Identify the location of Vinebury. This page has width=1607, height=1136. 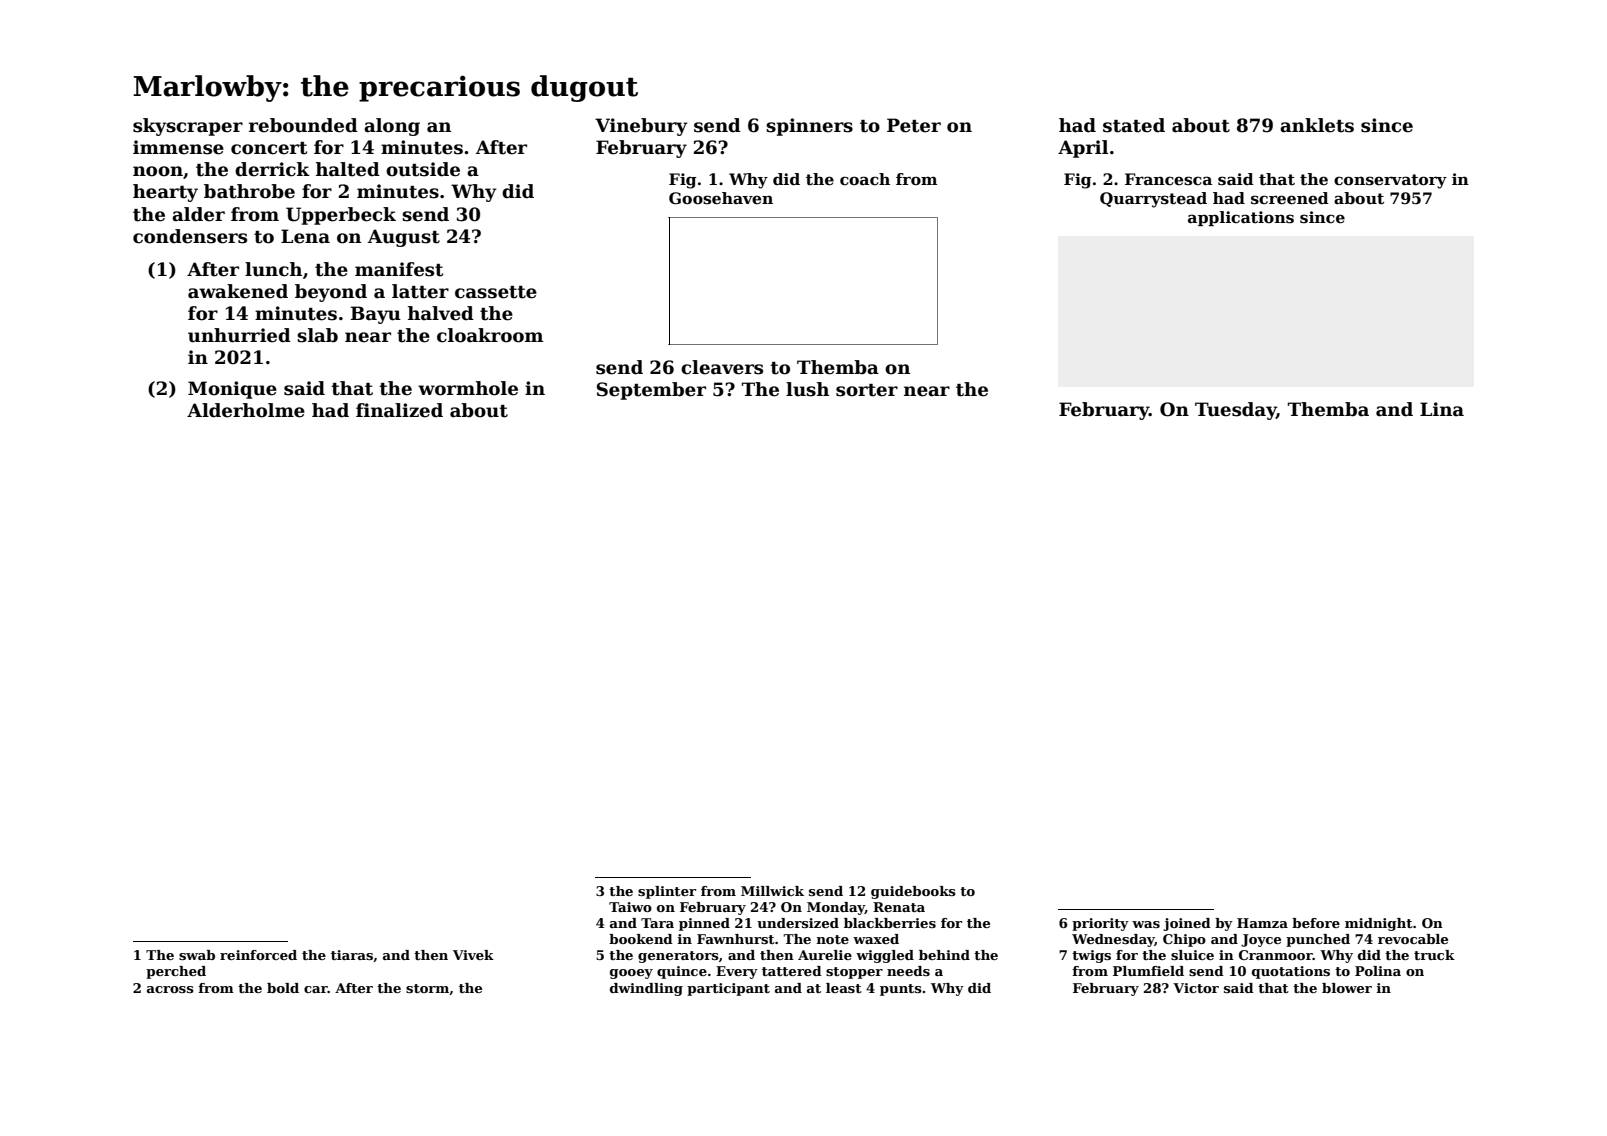
(641, 127).
